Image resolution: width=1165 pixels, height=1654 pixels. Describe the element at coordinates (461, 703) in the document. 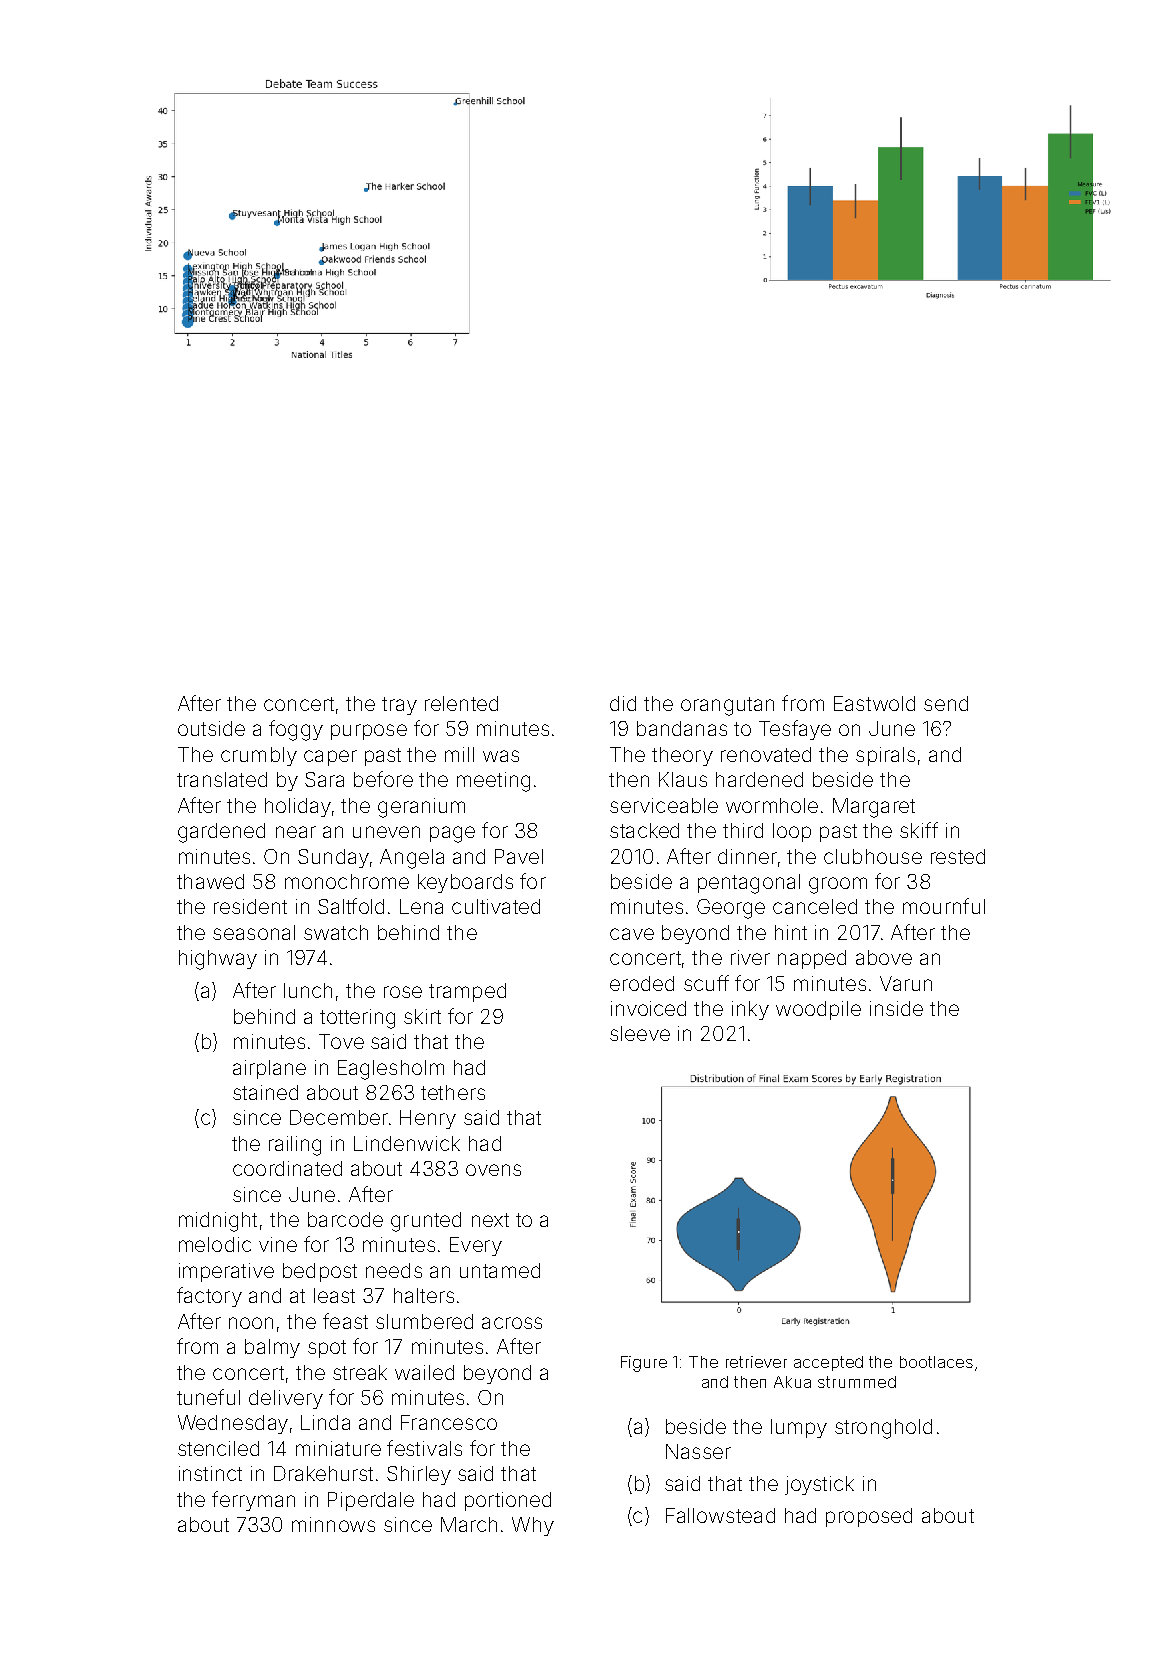

I see `relented` at that location.
